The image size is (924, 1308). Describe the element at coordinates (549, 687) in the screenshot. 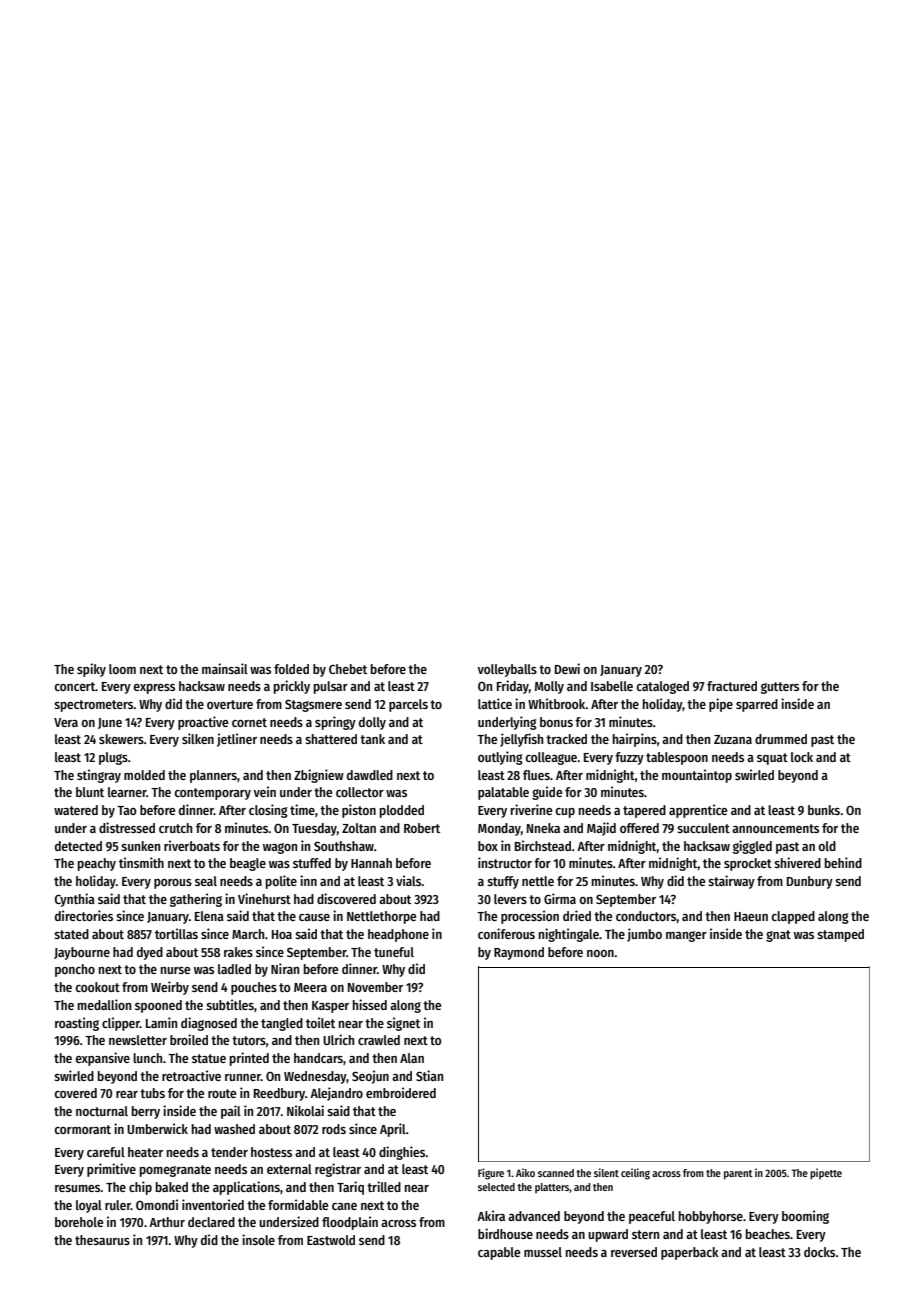

I see `Molly` at that location.
